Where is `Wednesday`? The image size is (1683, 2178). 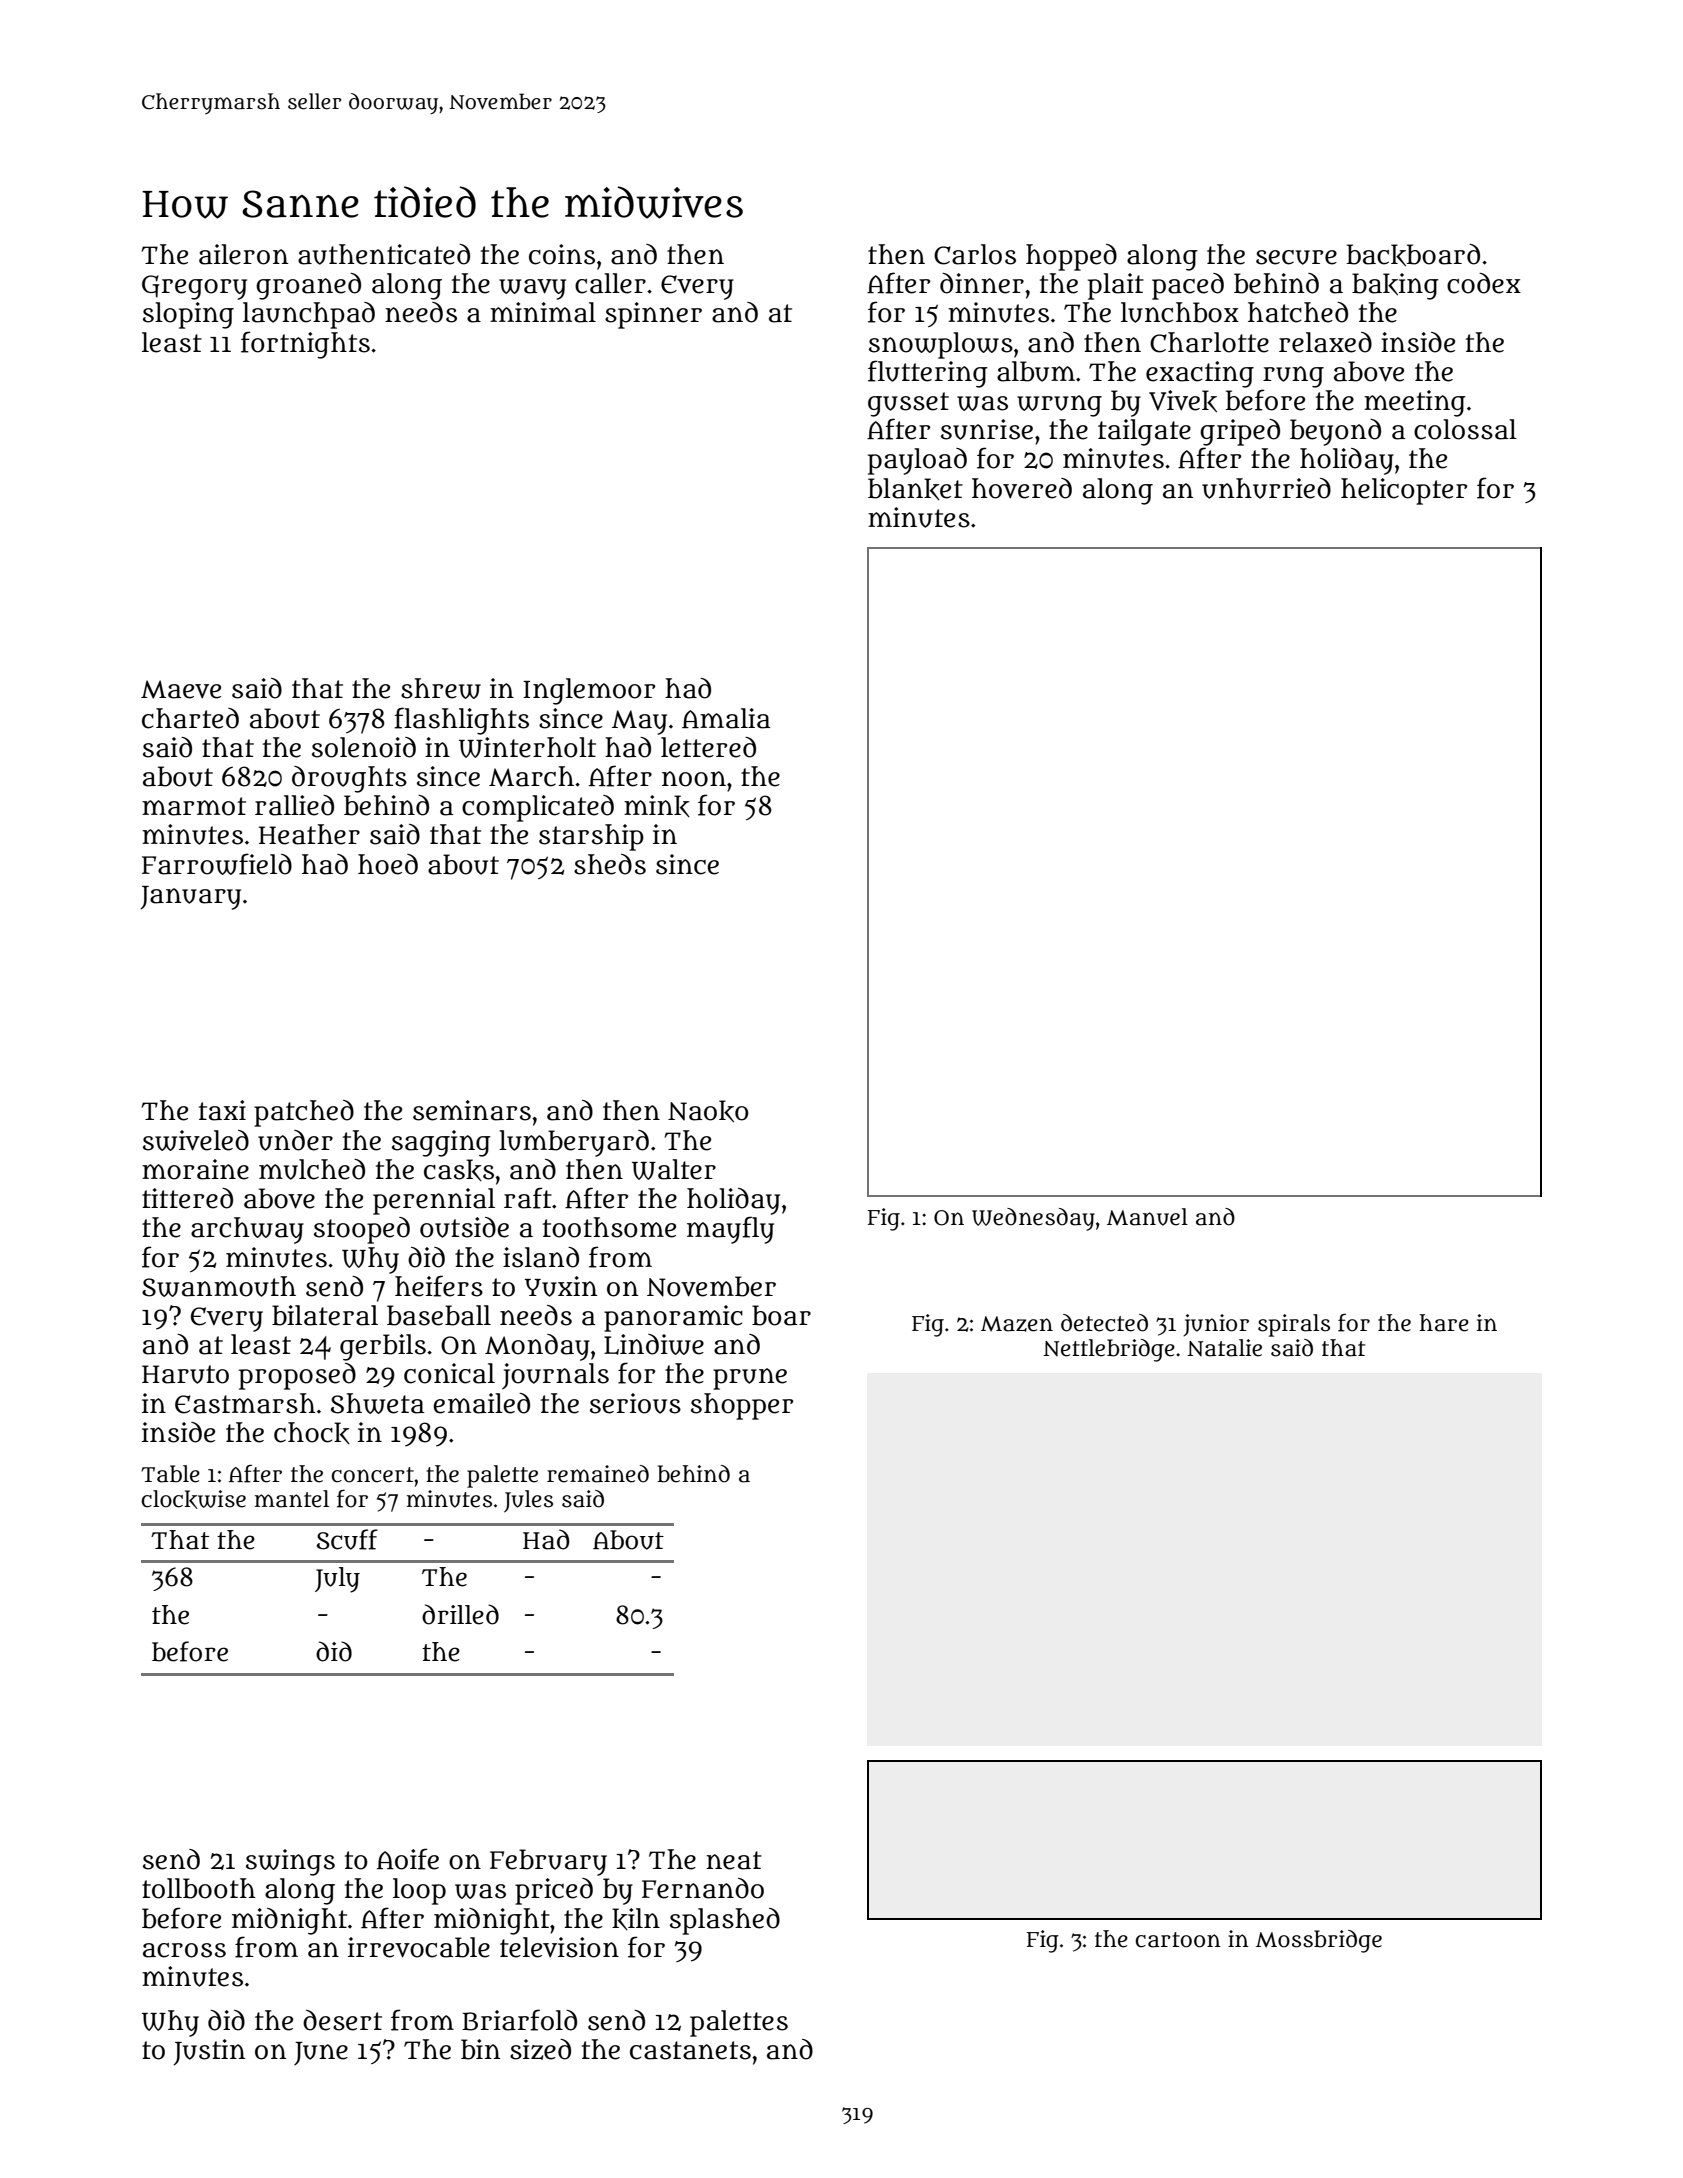 Wednesday is located at coordinates (1033, 1219).
